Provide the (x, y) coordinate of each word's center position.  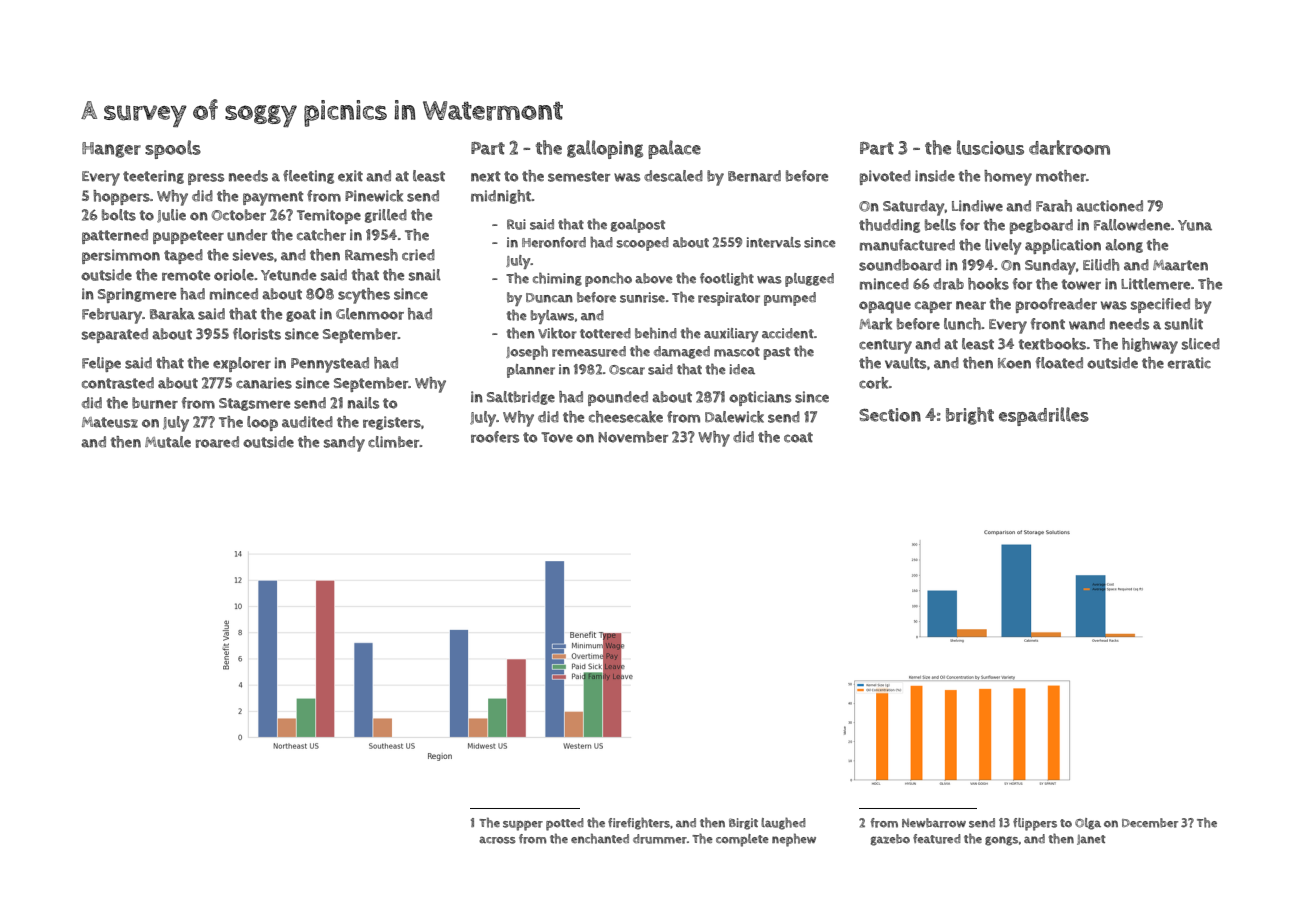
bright (970, 416)
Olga (1088, 824)
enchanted (600, 838)
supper (523, 826)
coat (798, 437)
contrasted (118, 383)
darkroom (1069, 147)
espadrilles (1044, 416)
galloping (605, 149)
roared (217, 442)
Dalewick (734, 417)
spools (173, 149)
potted (565, 824)
